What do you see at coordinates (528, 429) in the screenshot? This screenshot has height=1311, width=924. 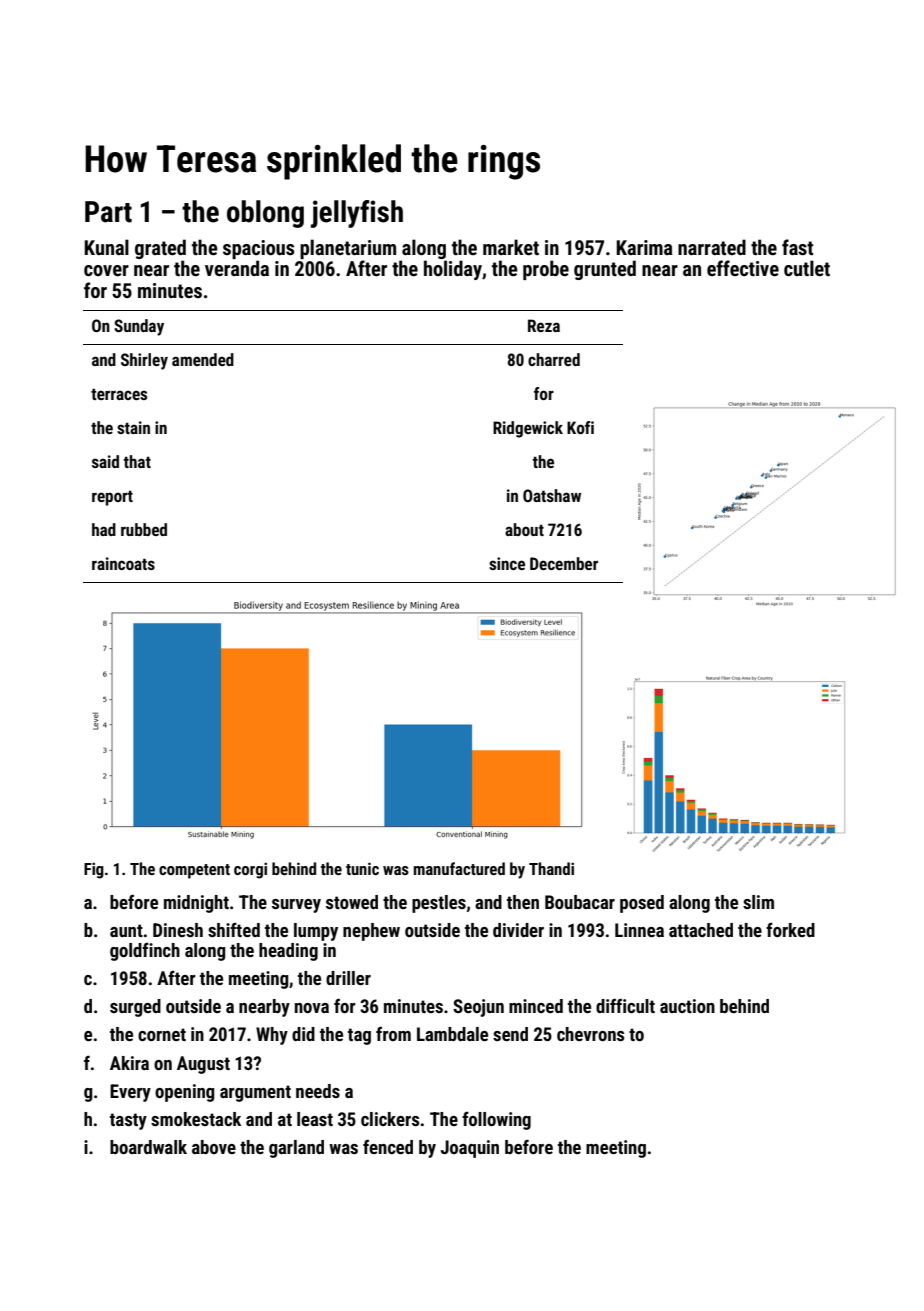 I see `Ridgewick` at bounding box center [528, 429].
